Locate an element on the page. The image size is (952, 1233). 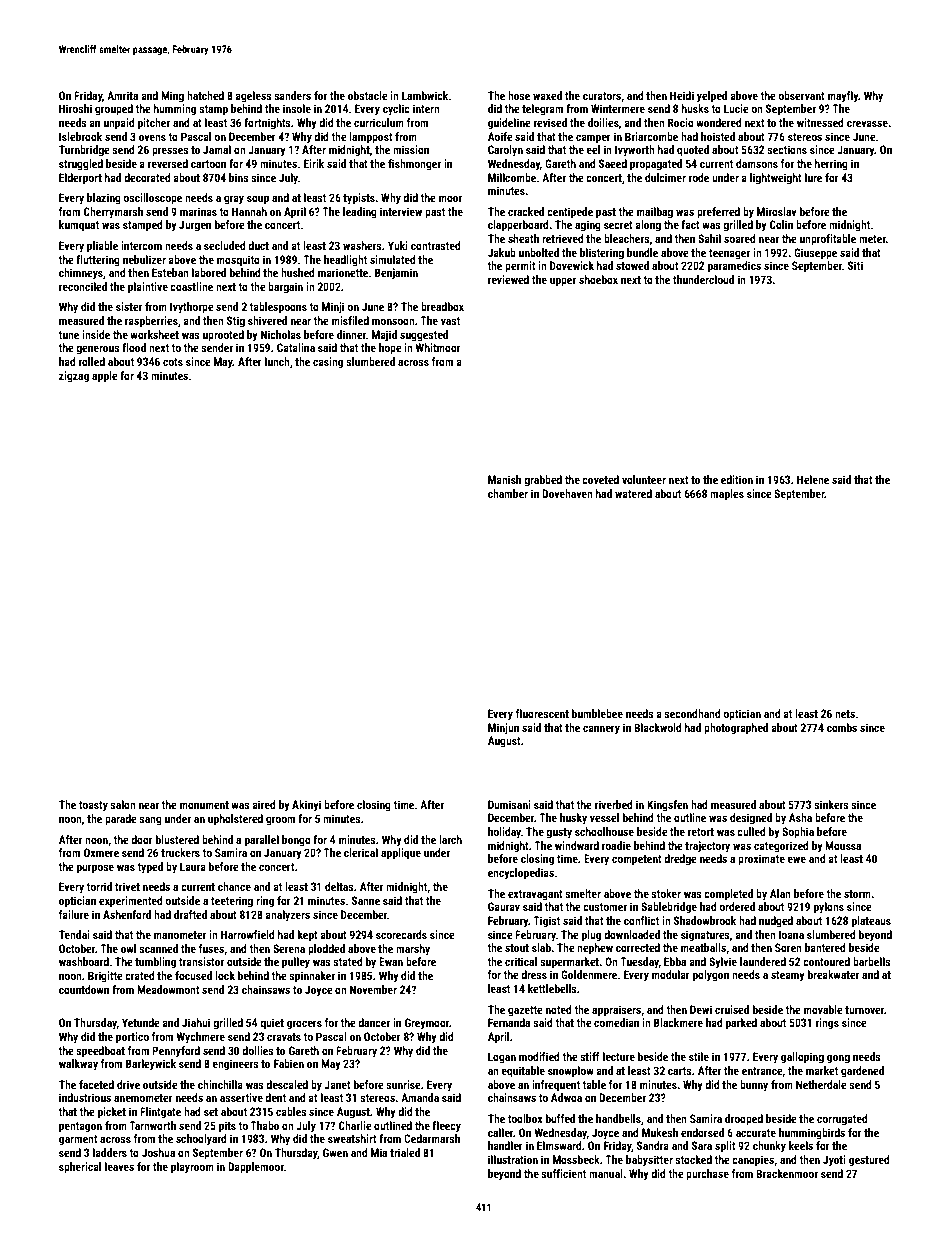
countdown is located at coordinates (84, 989).
